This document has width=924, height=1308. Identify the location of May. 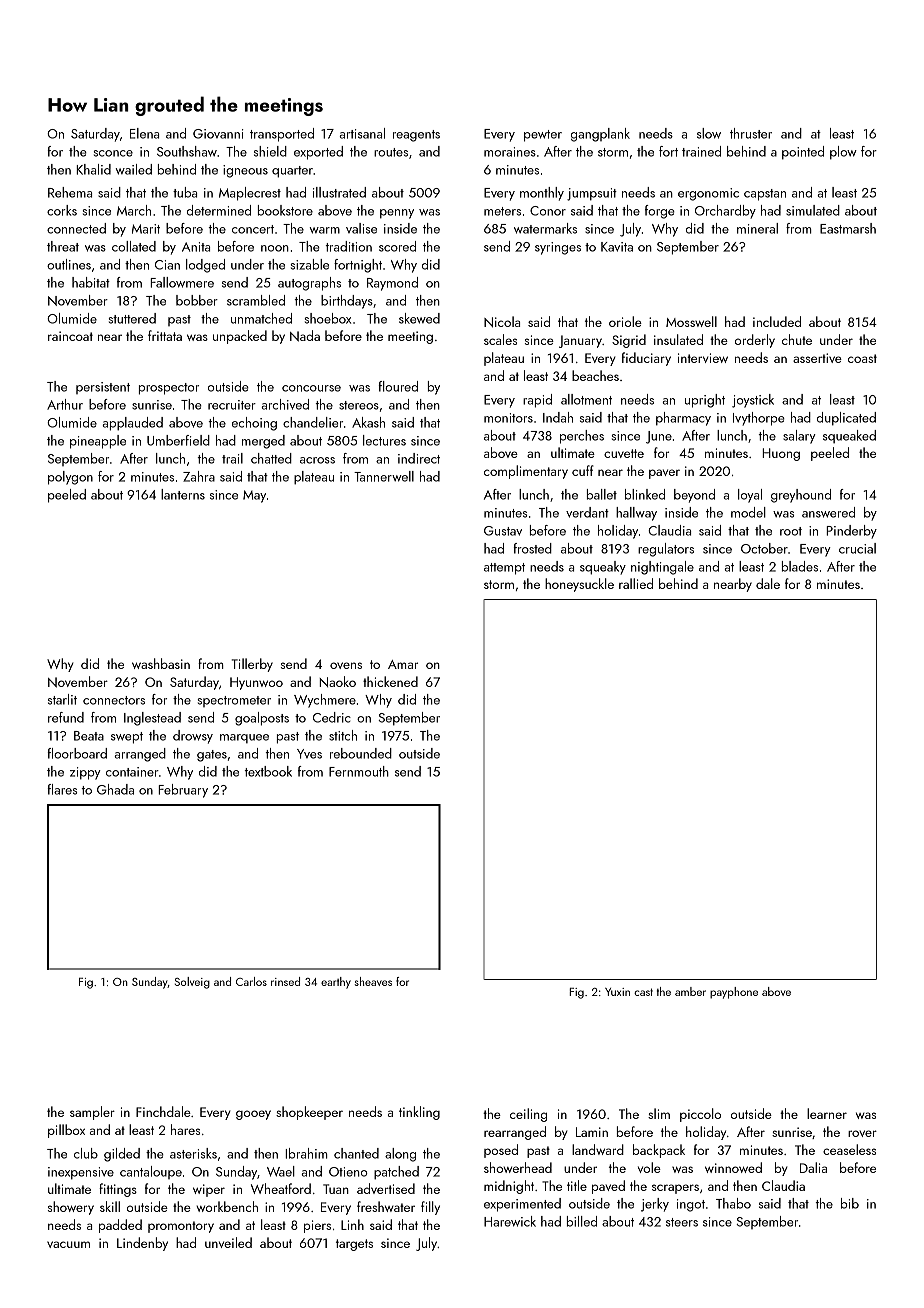
(254, 496).
